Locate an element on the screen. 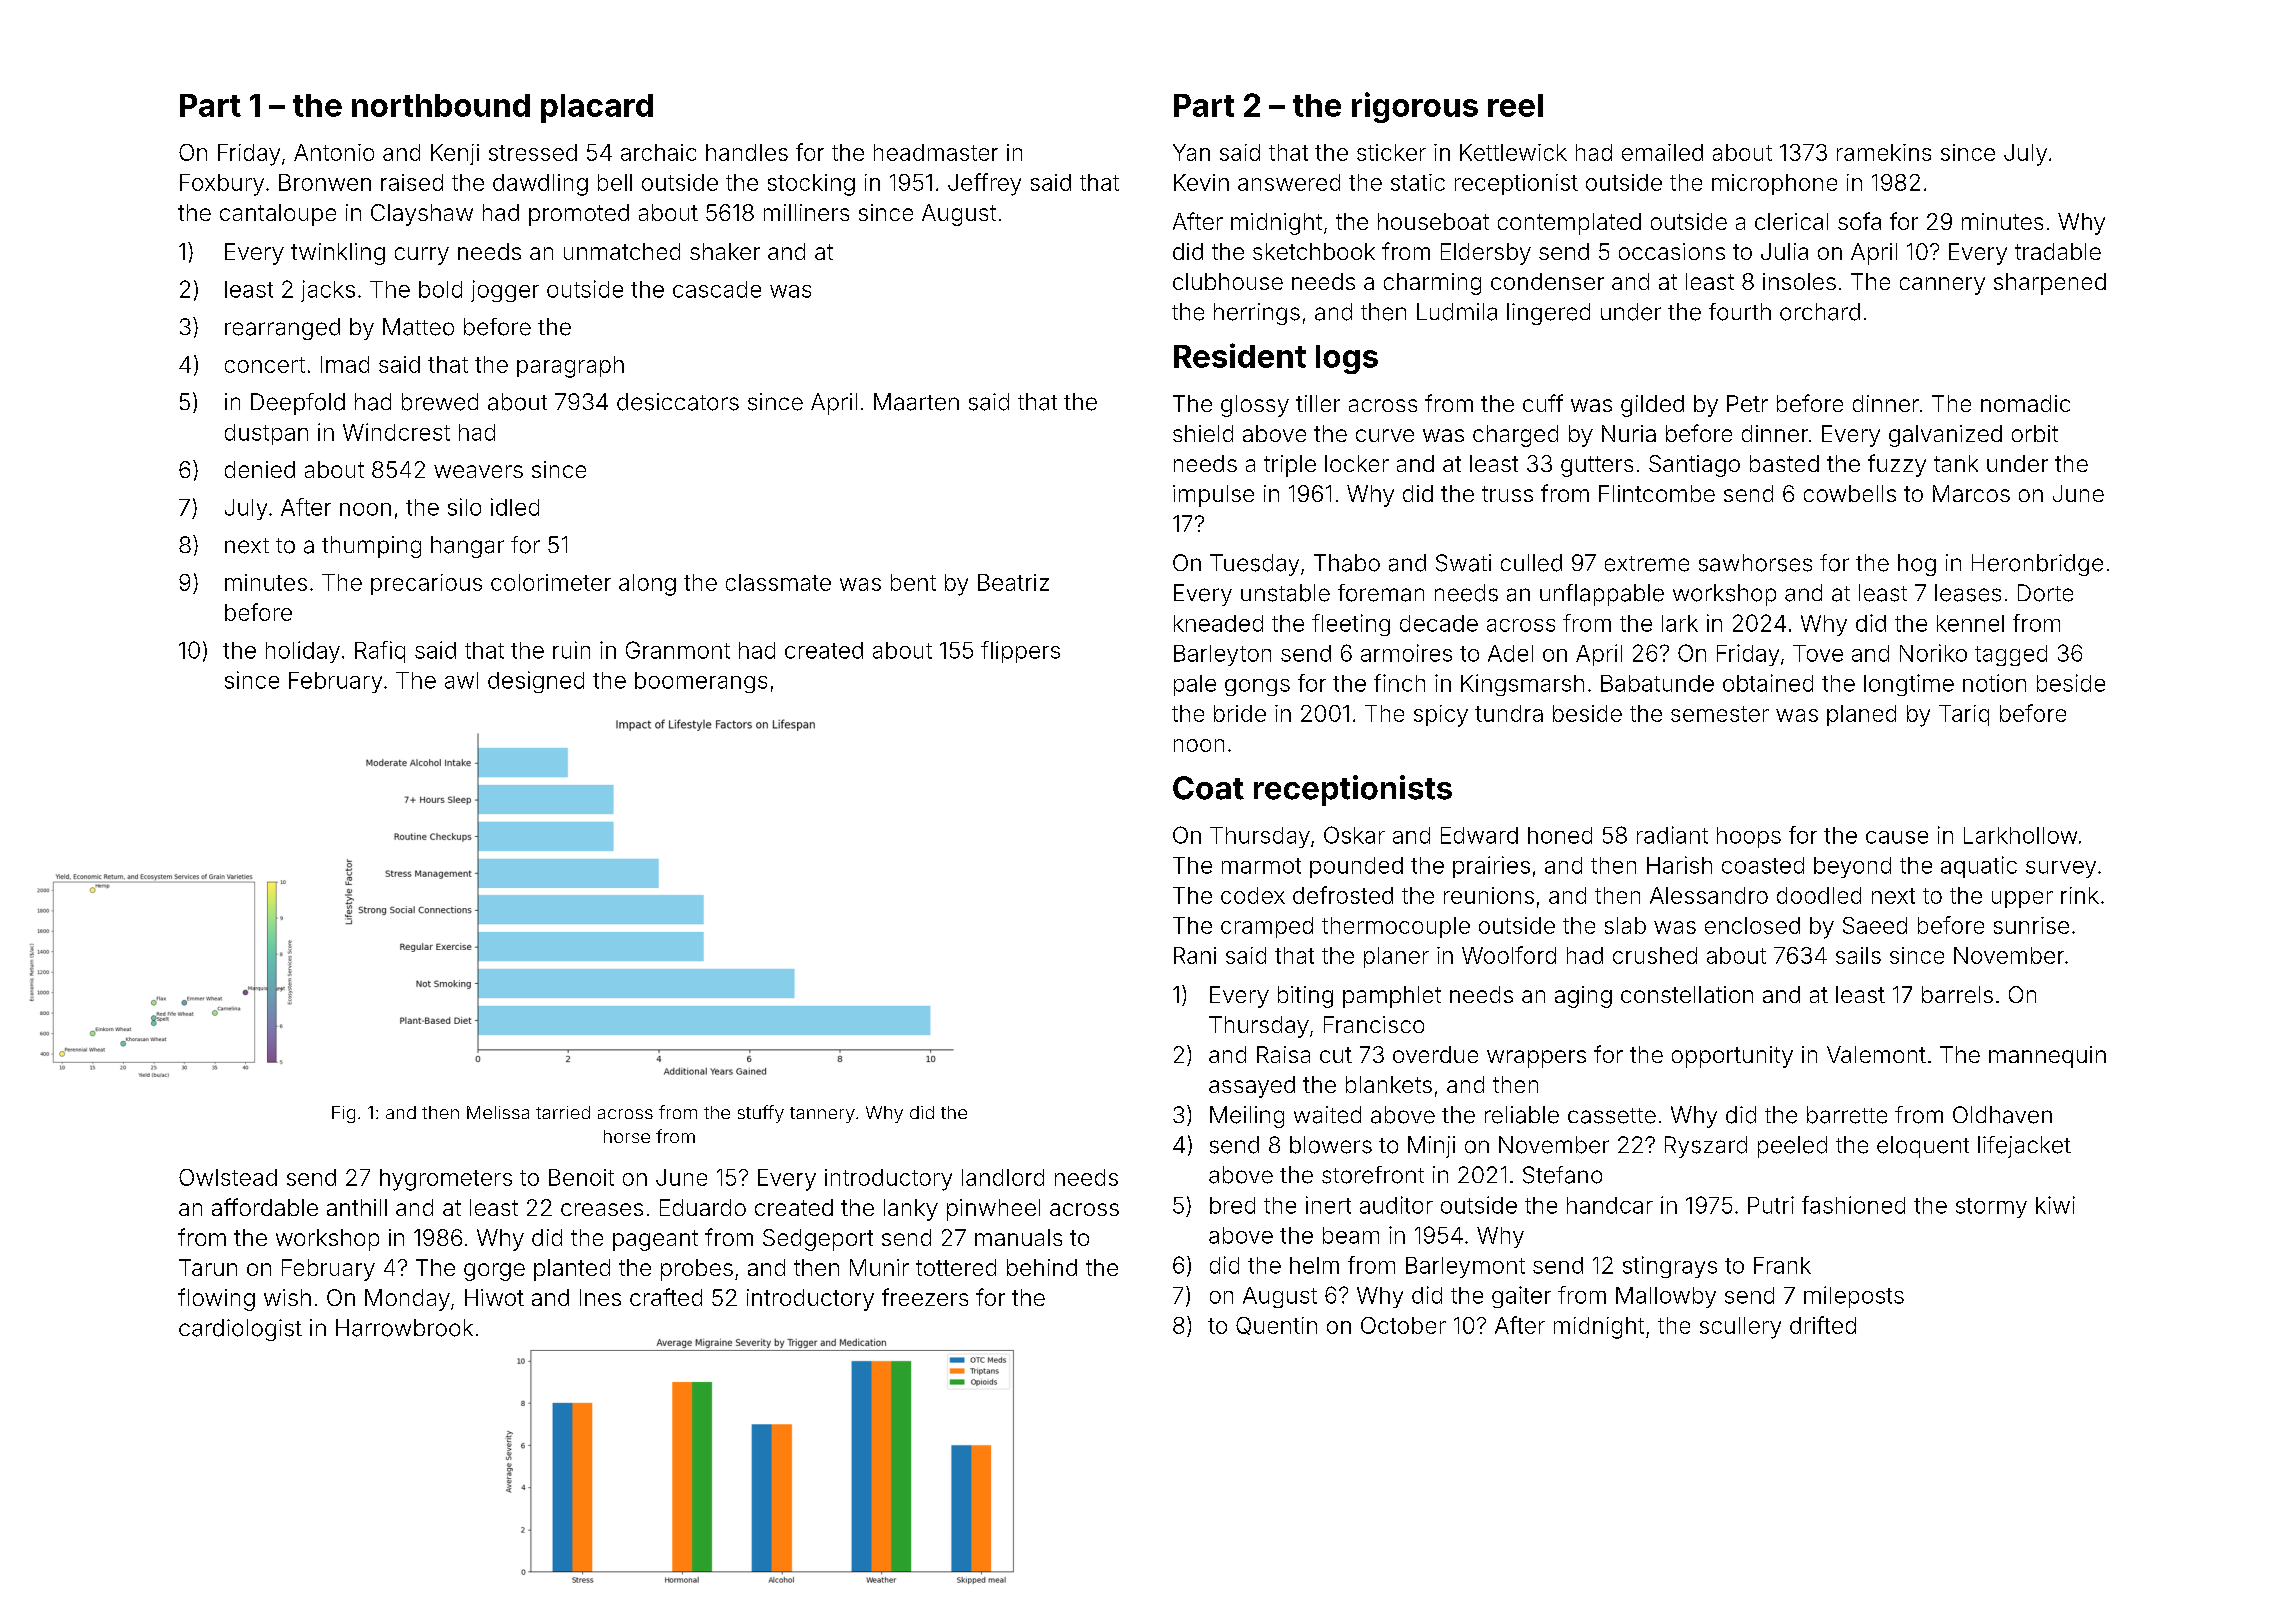  Rani is located at coordinates (1195, 955).
